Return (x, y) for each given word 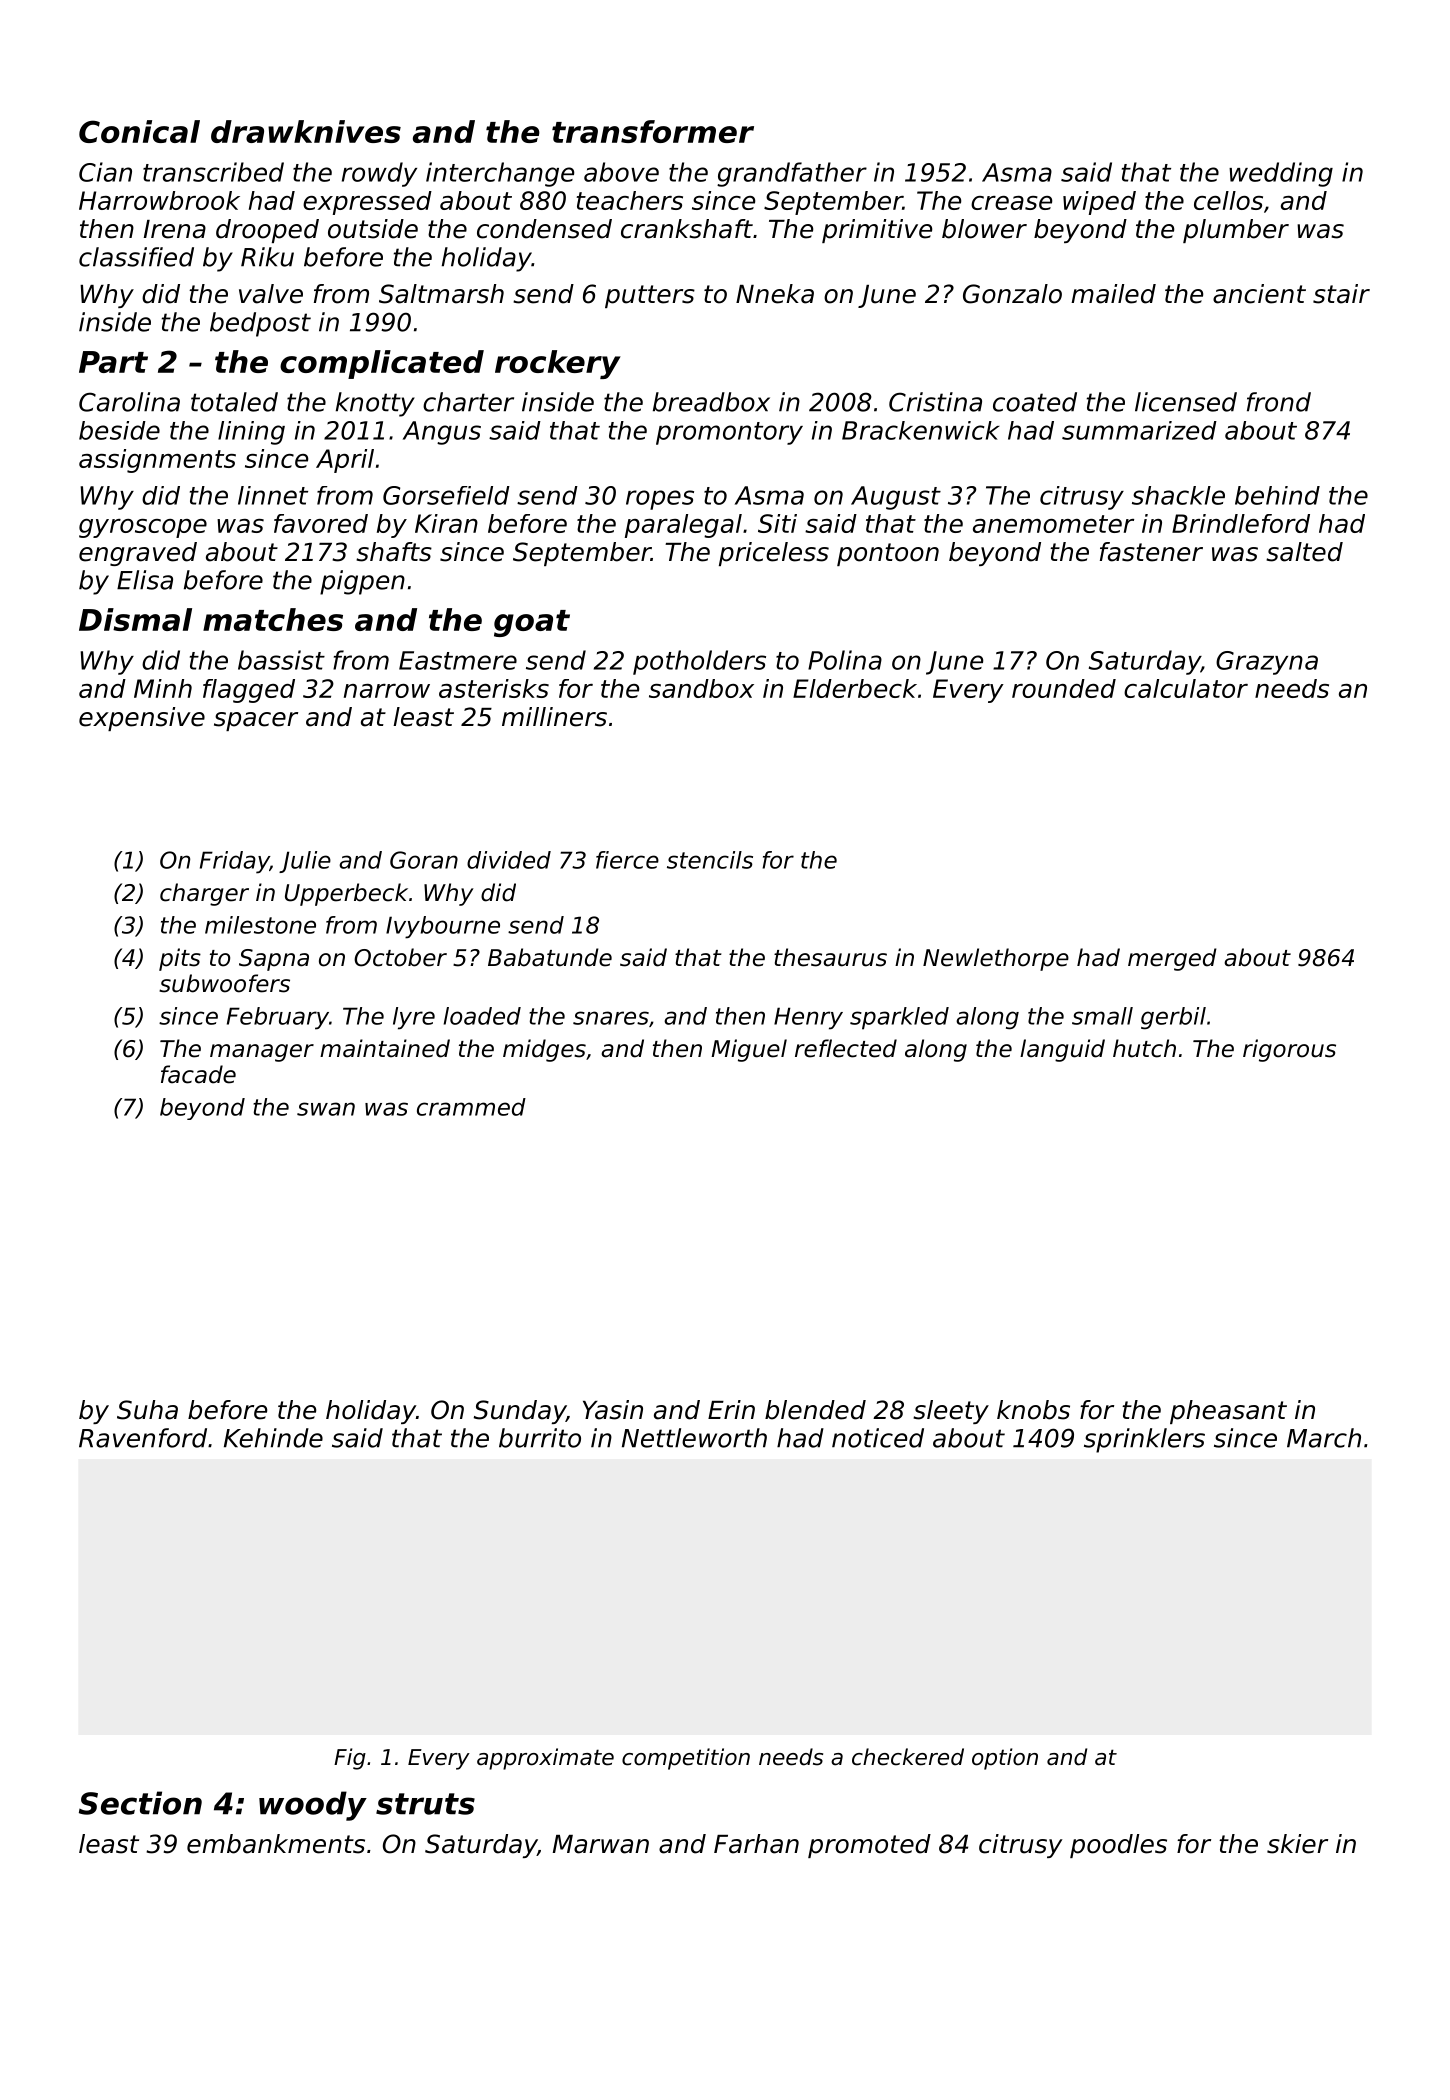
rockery (558, 364)
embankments (276, 1844)
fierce (627, 860)
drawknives (306, 131)
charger (204, 894)
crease (1011, 203)
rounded (1064, 688)
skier (1297, 1844)
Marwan (601, 1844)
